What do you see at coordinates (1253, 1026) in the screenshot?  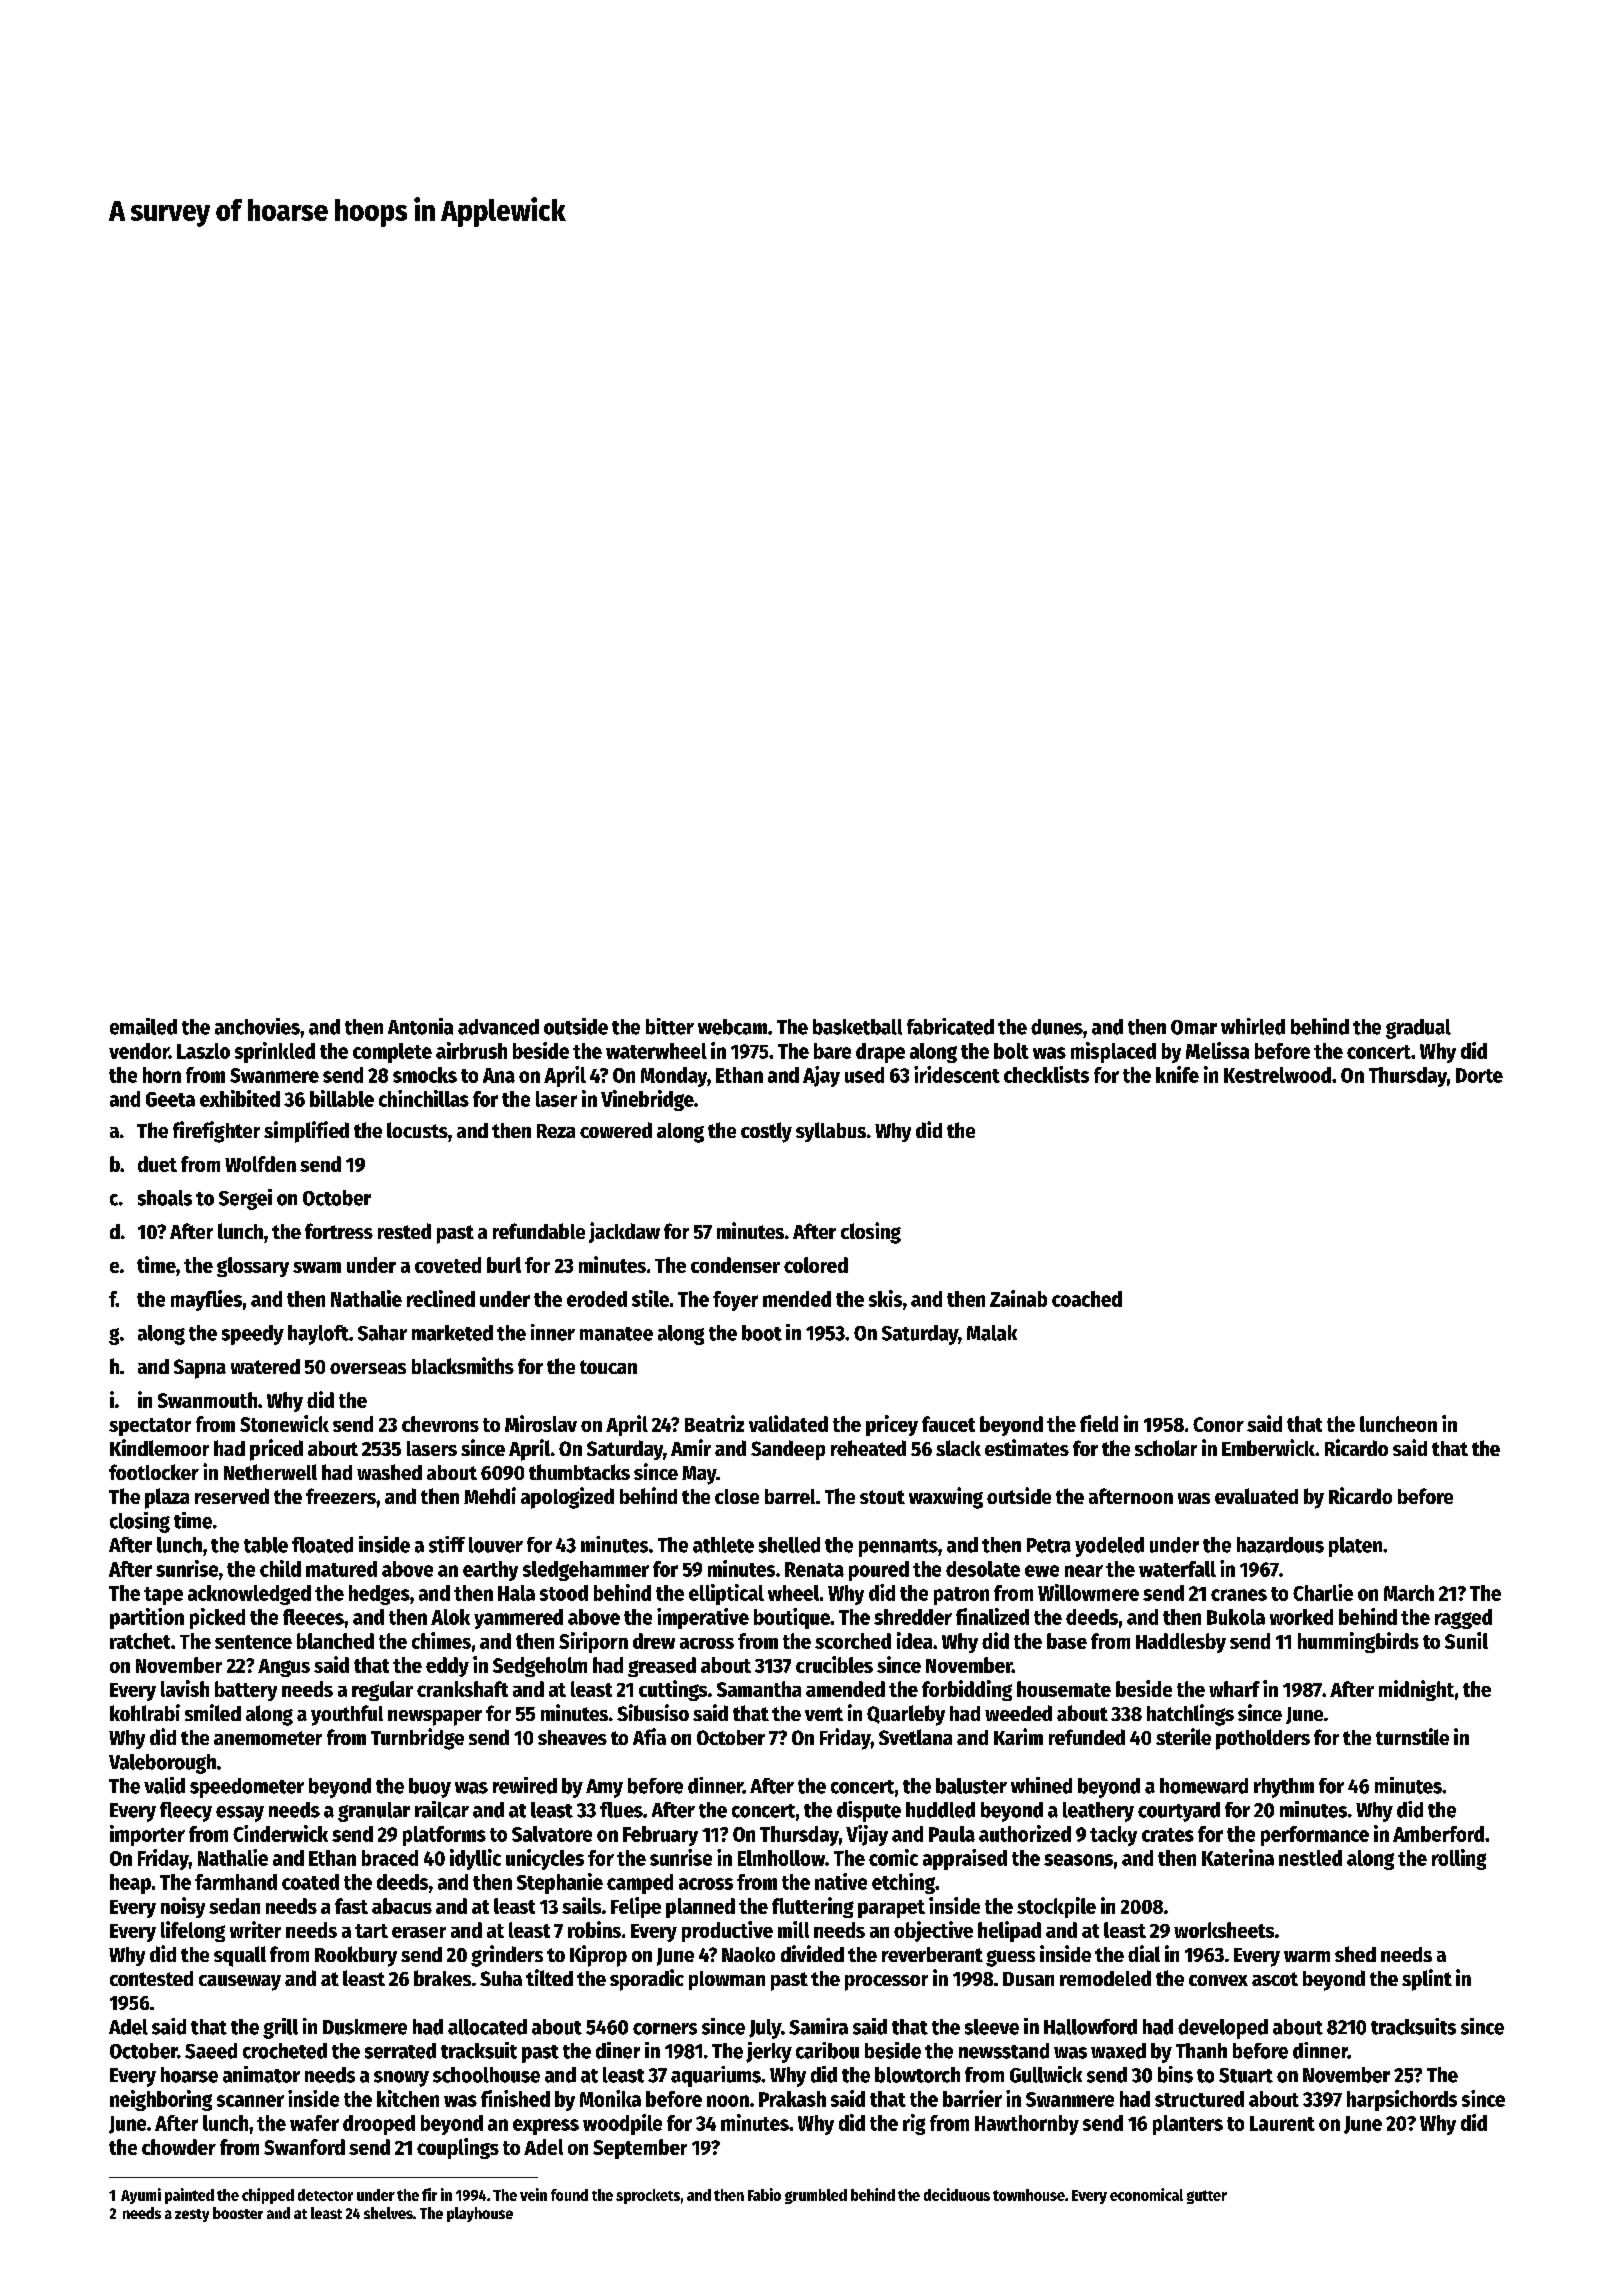 I see `whirled` at bounding box center [1253, 1026].
